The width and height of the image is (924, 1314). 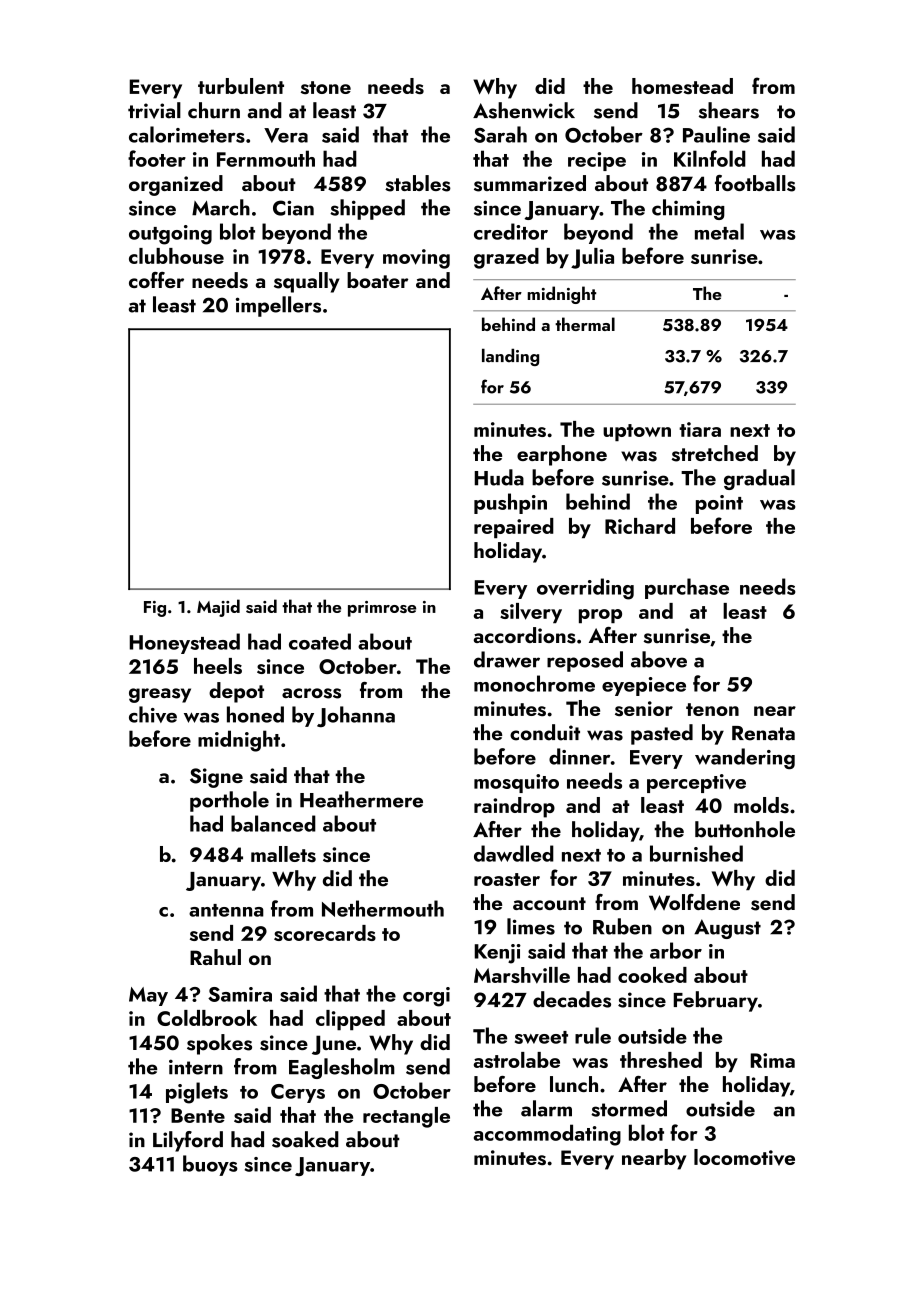 I want to click on Julia, so click(x=592, y=258).
